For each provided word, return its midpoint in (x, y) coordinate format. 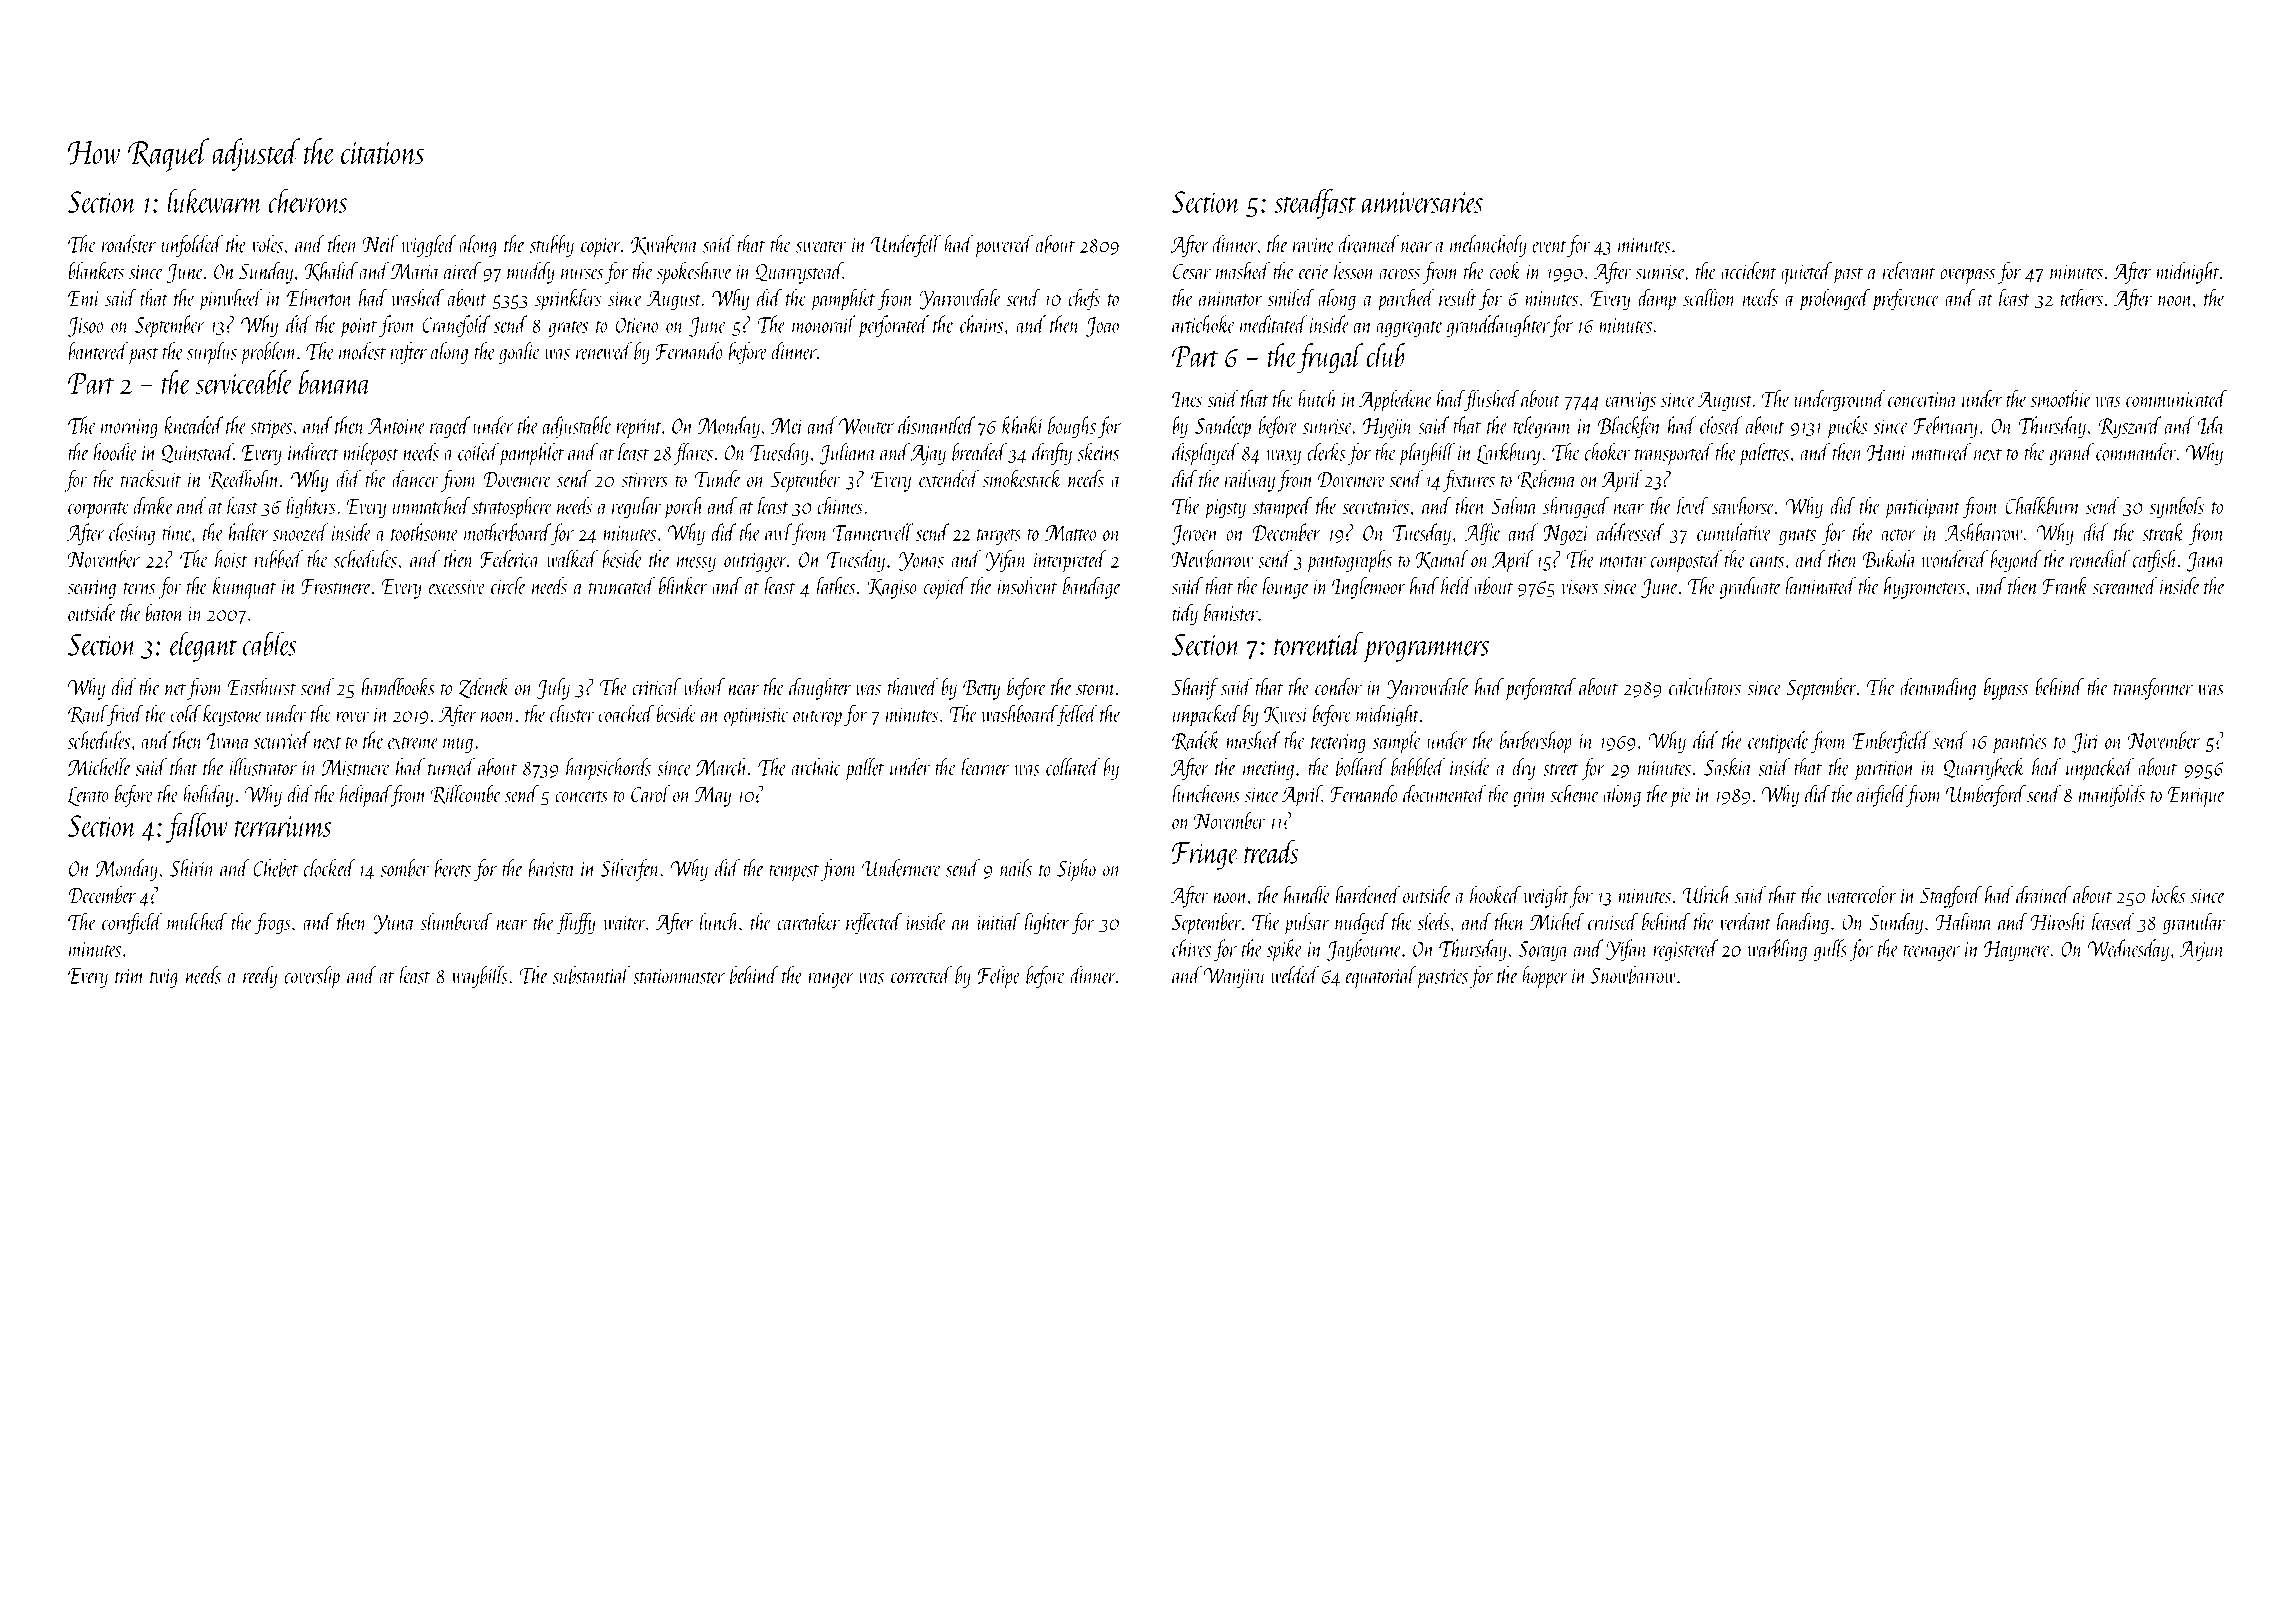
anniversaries (1422, 202)
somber (405, 868)
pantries (2019, 744)
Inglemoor (1368, 588)
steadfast (1315, 204)
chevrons (307, 201)
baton (164, 612)
